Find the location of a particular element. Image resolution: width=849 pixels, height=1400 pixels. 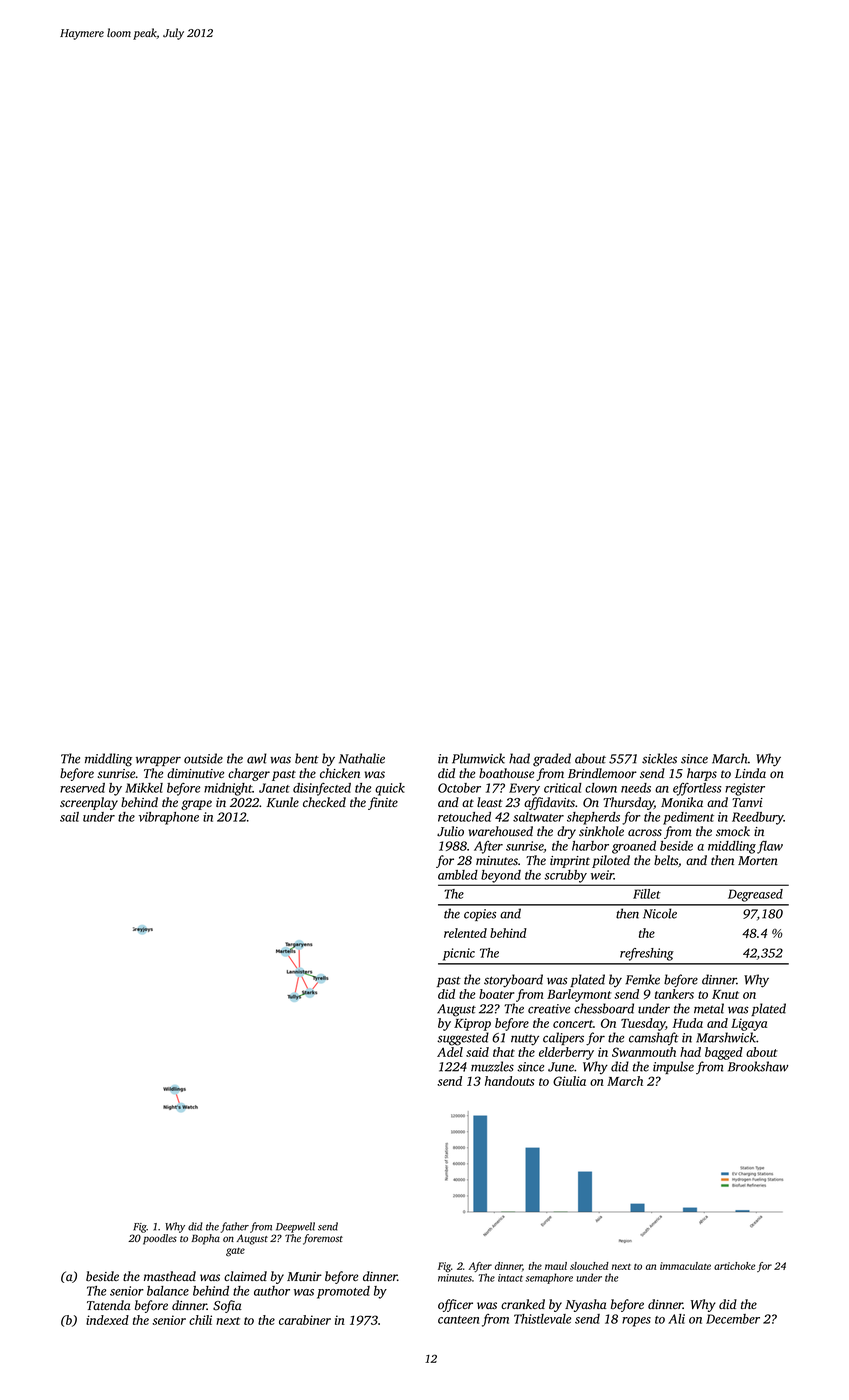

Adel is located at coordinates (450, 1052).
